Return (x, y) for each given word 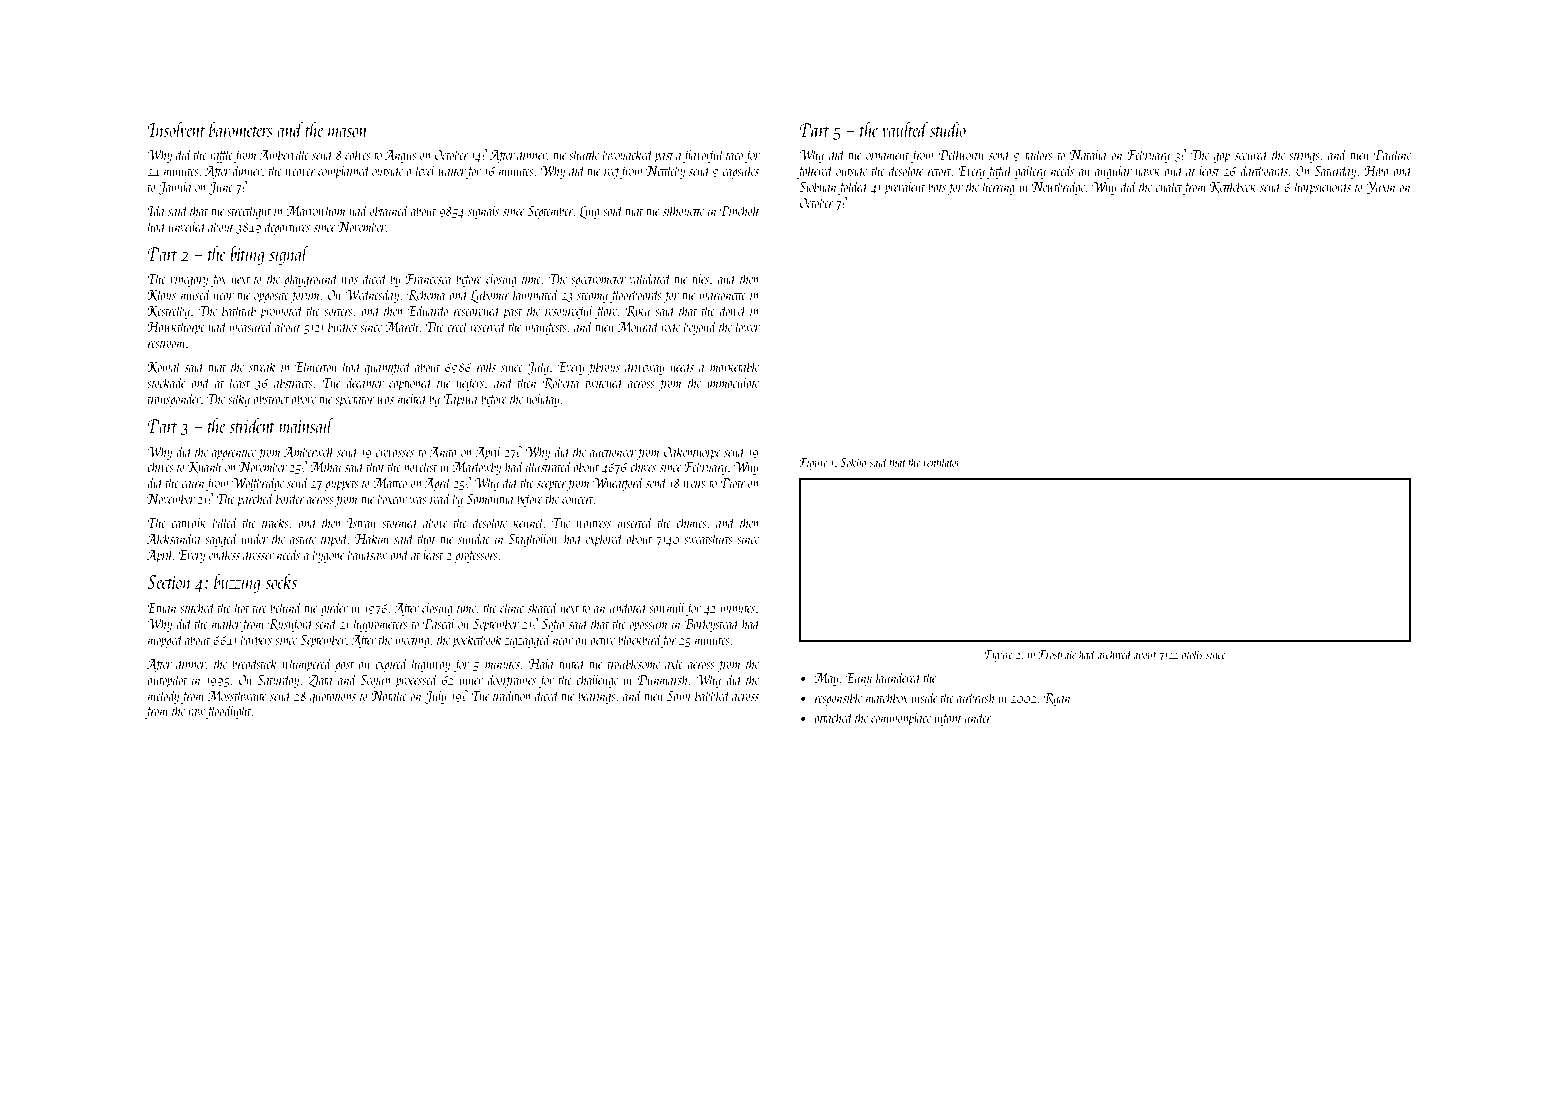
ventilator (942, 462)
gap (1222, 158)
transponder (174, 399)
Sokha (853, 462)
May (826, 679)
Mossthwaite (237, 695)
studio (948, 129)
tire (260, 608)
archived (1114, 654)
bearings (597, 696)
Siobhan (817, 186)
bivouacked (628, 154)
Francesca (428, 279)
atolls (1192, 654)
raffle (221, 155)
